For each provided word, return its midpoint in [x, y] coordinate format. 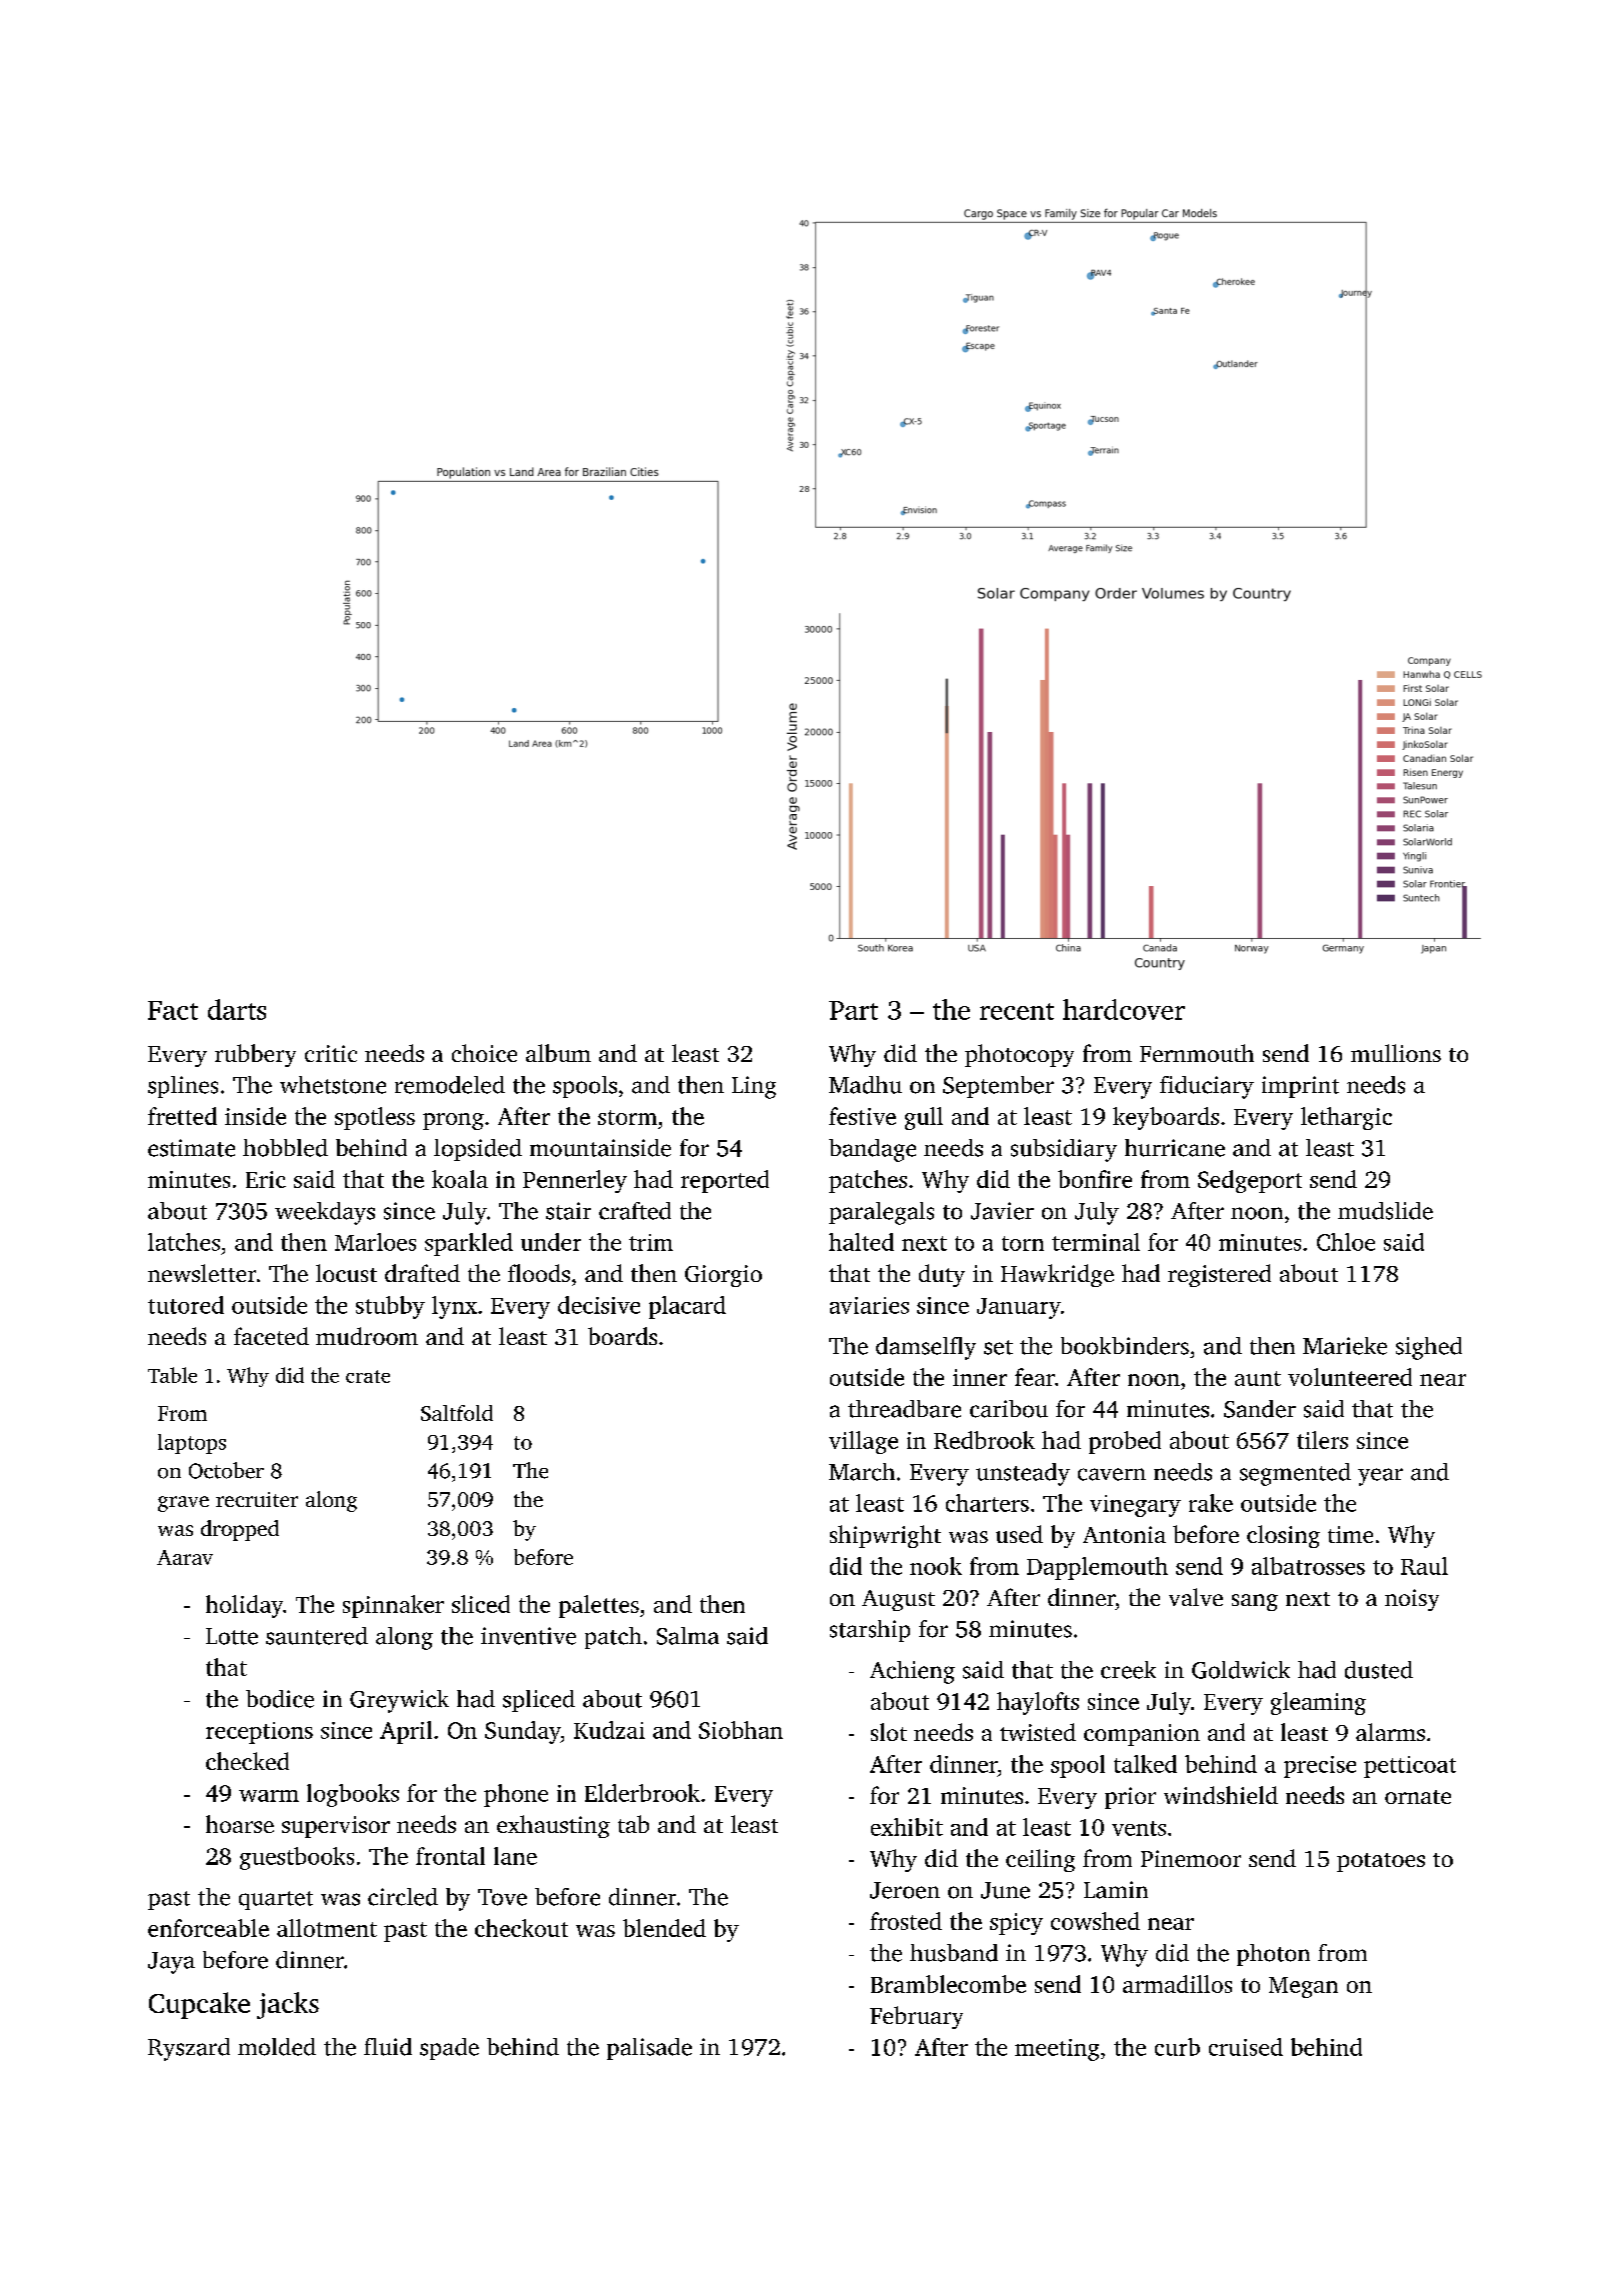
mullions [1396, 1053]
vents [1139, 1828]
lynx [454, 1307]
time [1350, 1534]
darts [237, 1009]
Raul [1424, 1566]
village [863, 1442]
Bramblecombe [948, 1984]
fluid [388, 2047]
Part [853, 1010]
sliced [481, 1604]
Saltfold [457, 1413]
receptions [259, 1733]
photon [1273, 1955]
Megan [1303, 1987]
